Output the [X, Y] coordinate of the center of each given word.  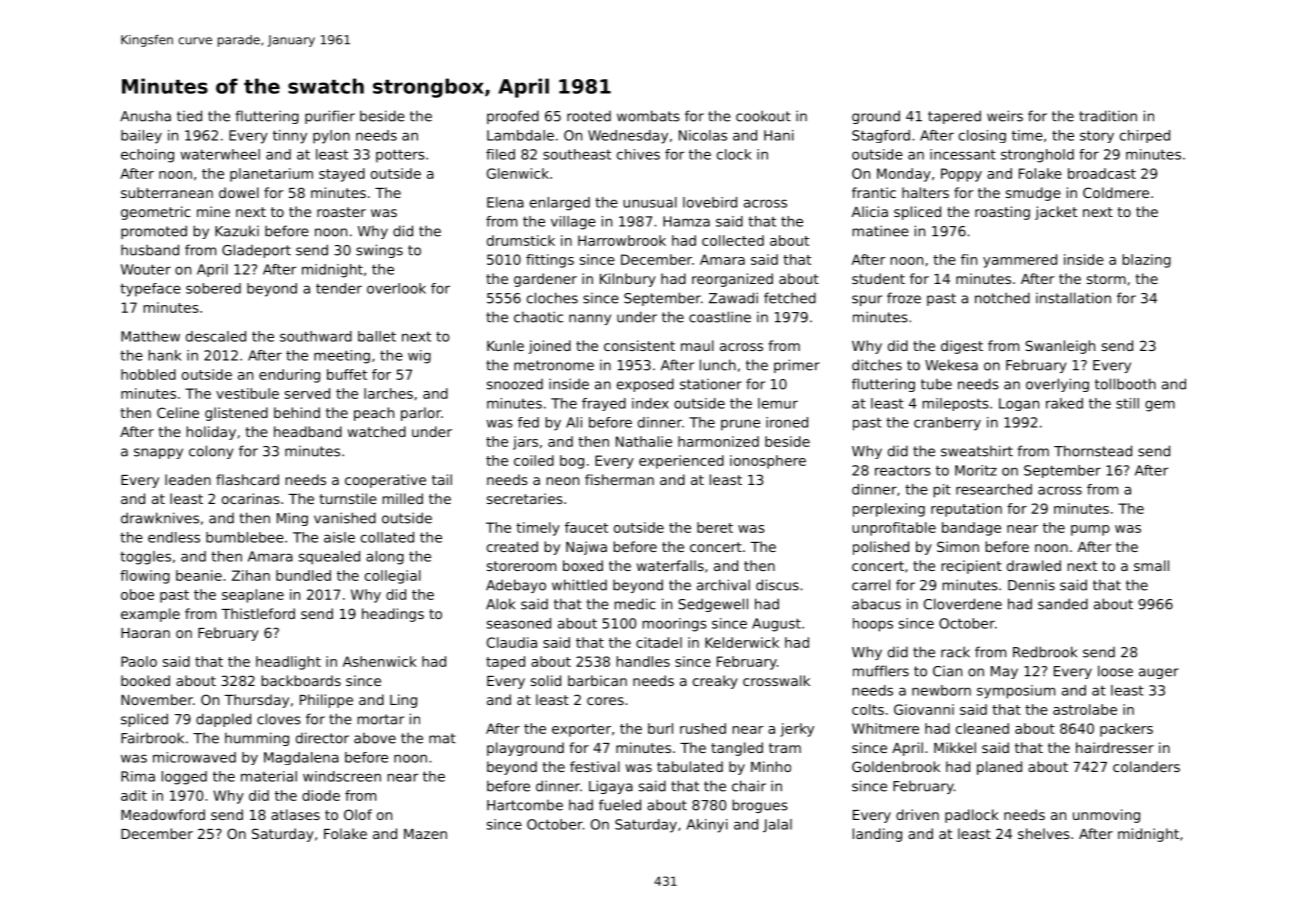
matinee [881, 231]
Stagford [881, 136]
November [157, 699]
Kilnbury [628, 280]
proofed [513, 117]
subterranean [167, 192]
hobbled [148, 374]
